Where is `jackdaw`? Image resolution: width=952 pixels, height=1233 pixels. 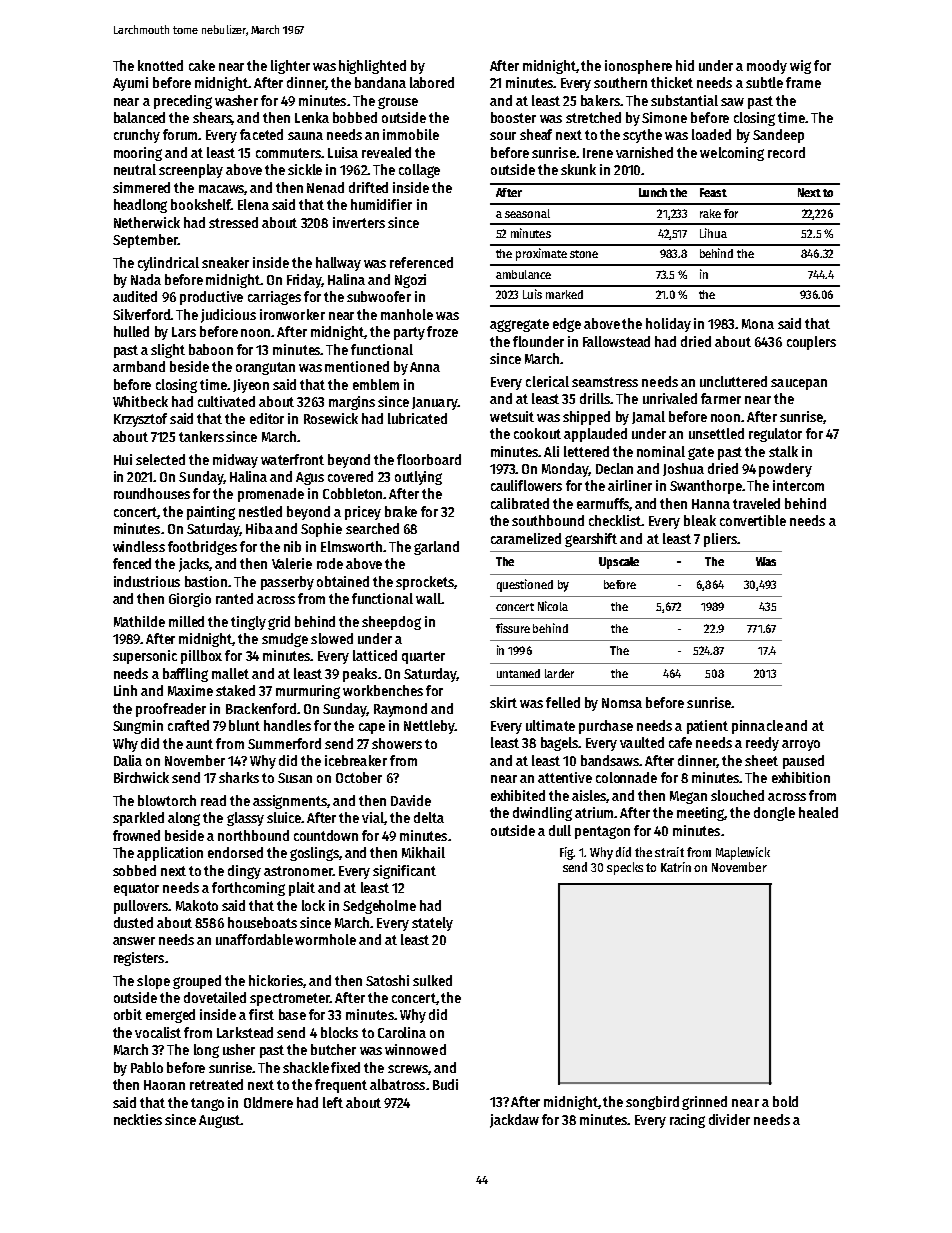
jackdaw is located at coordinates (514, 1121).
